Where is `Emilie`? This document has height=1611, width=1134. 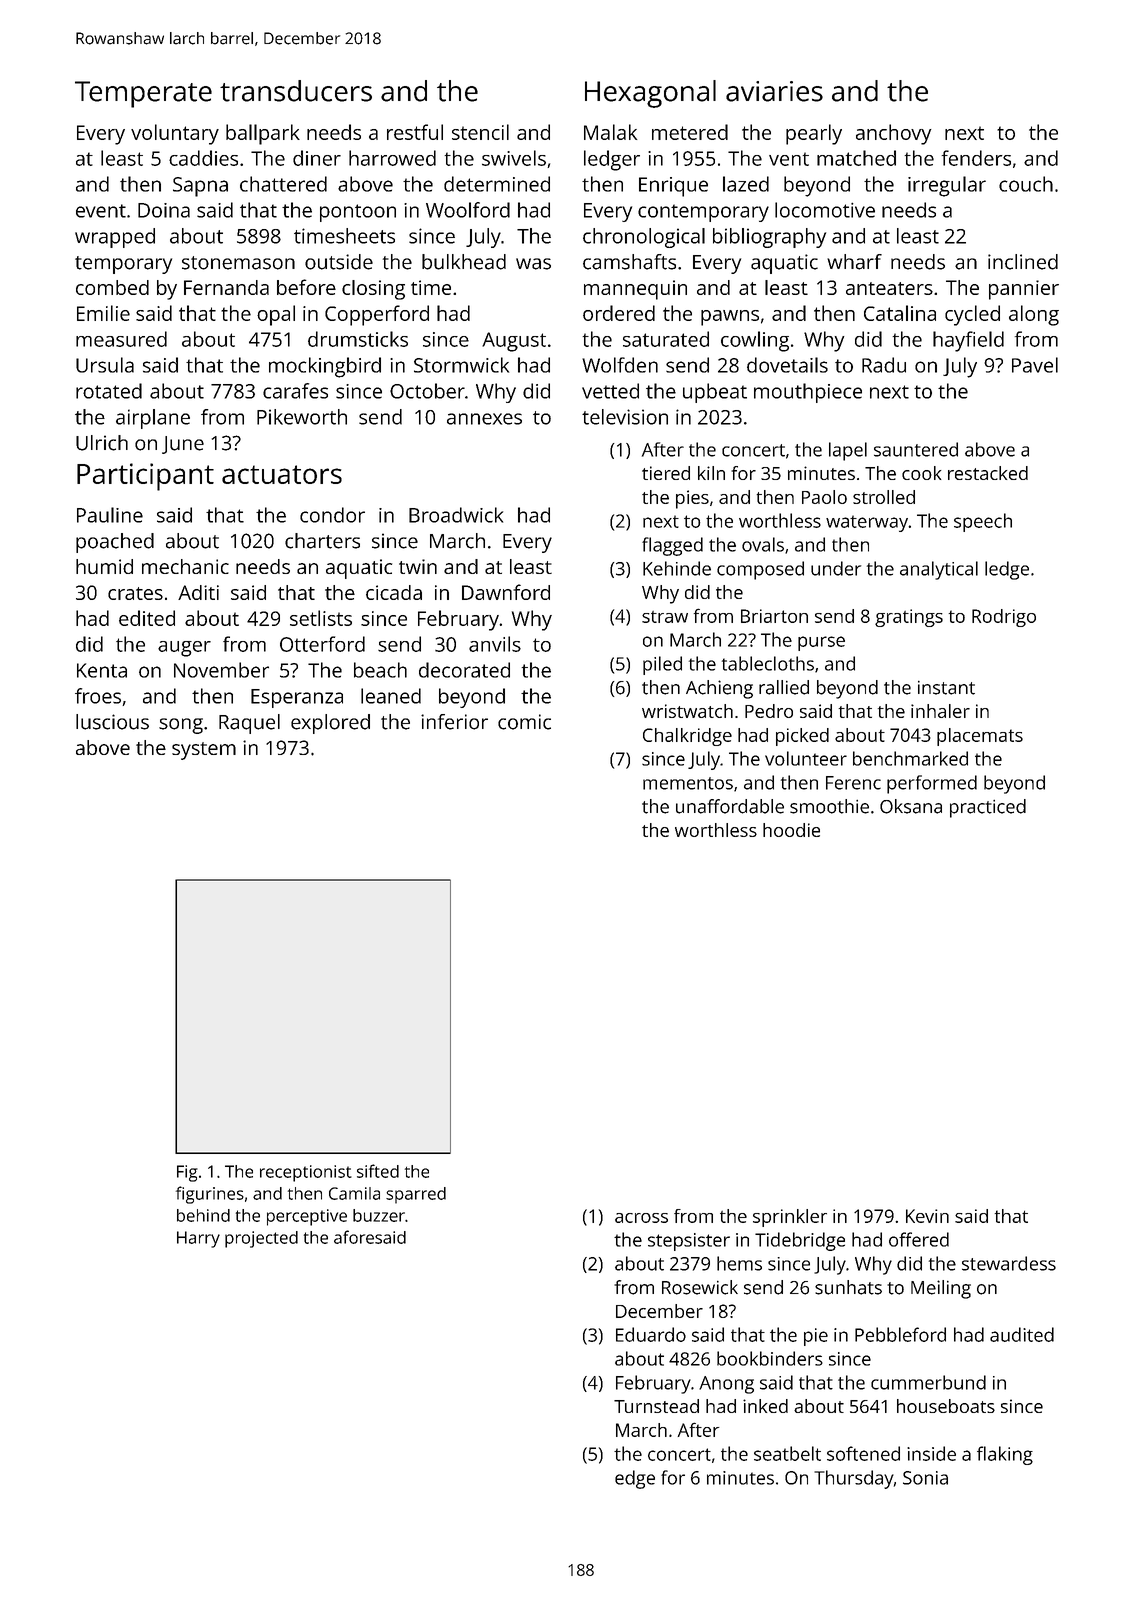
Emilie is located at coordinates (103, 313).
